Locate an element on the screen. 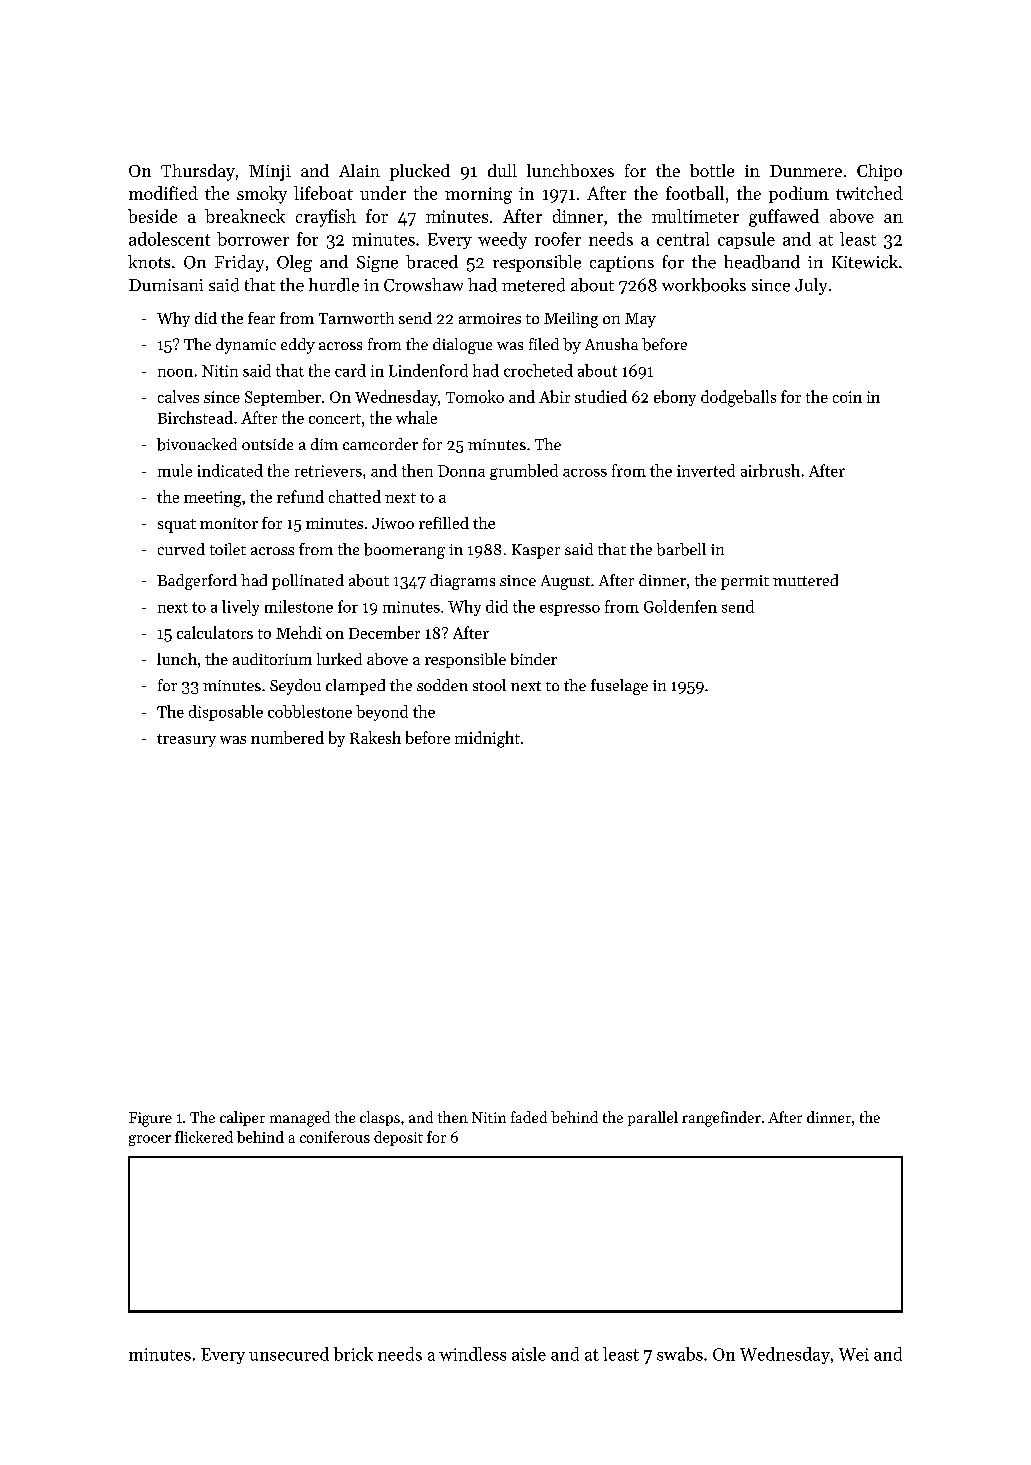 The image size is (1031, 1465). unsecured is located at coordinates (289, 1354).
